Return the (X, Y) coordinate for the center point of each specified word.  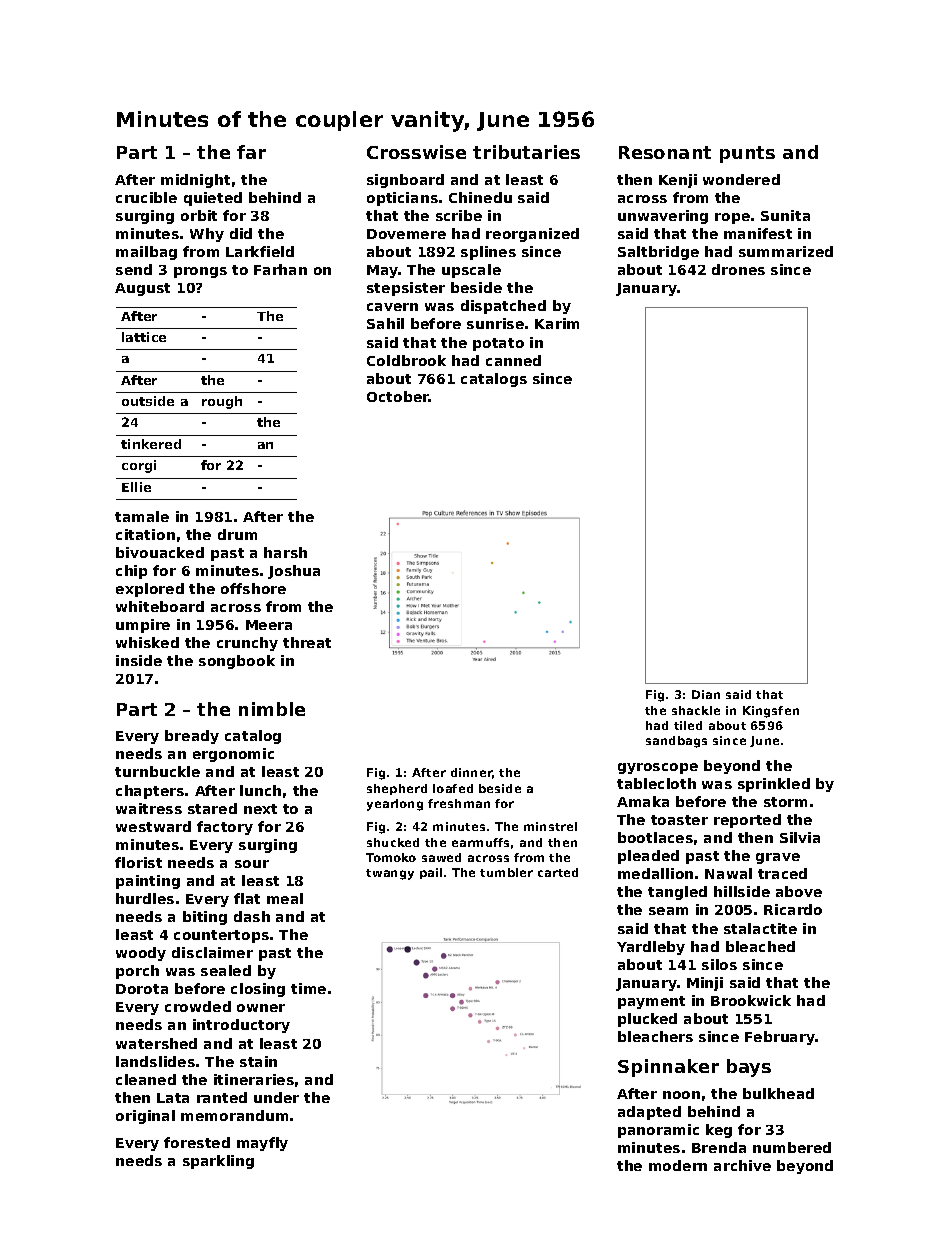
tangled (677, 893)
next (260, 809)
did (241, 233)
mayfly (262, 1144)
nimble (272, 709)
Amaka (643, 801)
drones (738, 269)
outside (148, 401)
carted (558, 872)
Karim (557, 323)
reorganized (532, 235)
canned (513, 360)
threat (307, 642)
